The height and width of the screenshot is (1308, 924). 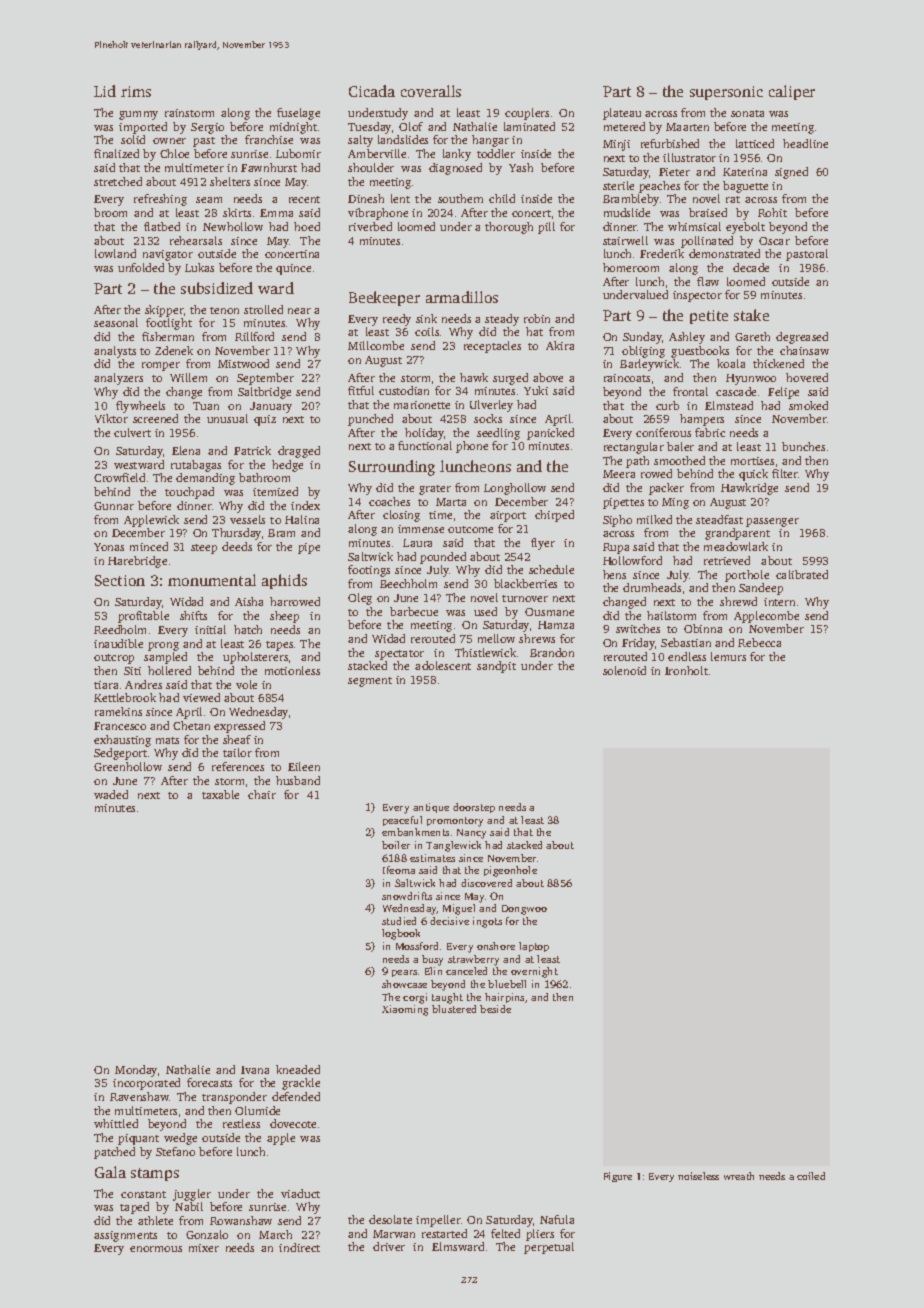 I want to click on caliper, so click(x=792, y=92).
